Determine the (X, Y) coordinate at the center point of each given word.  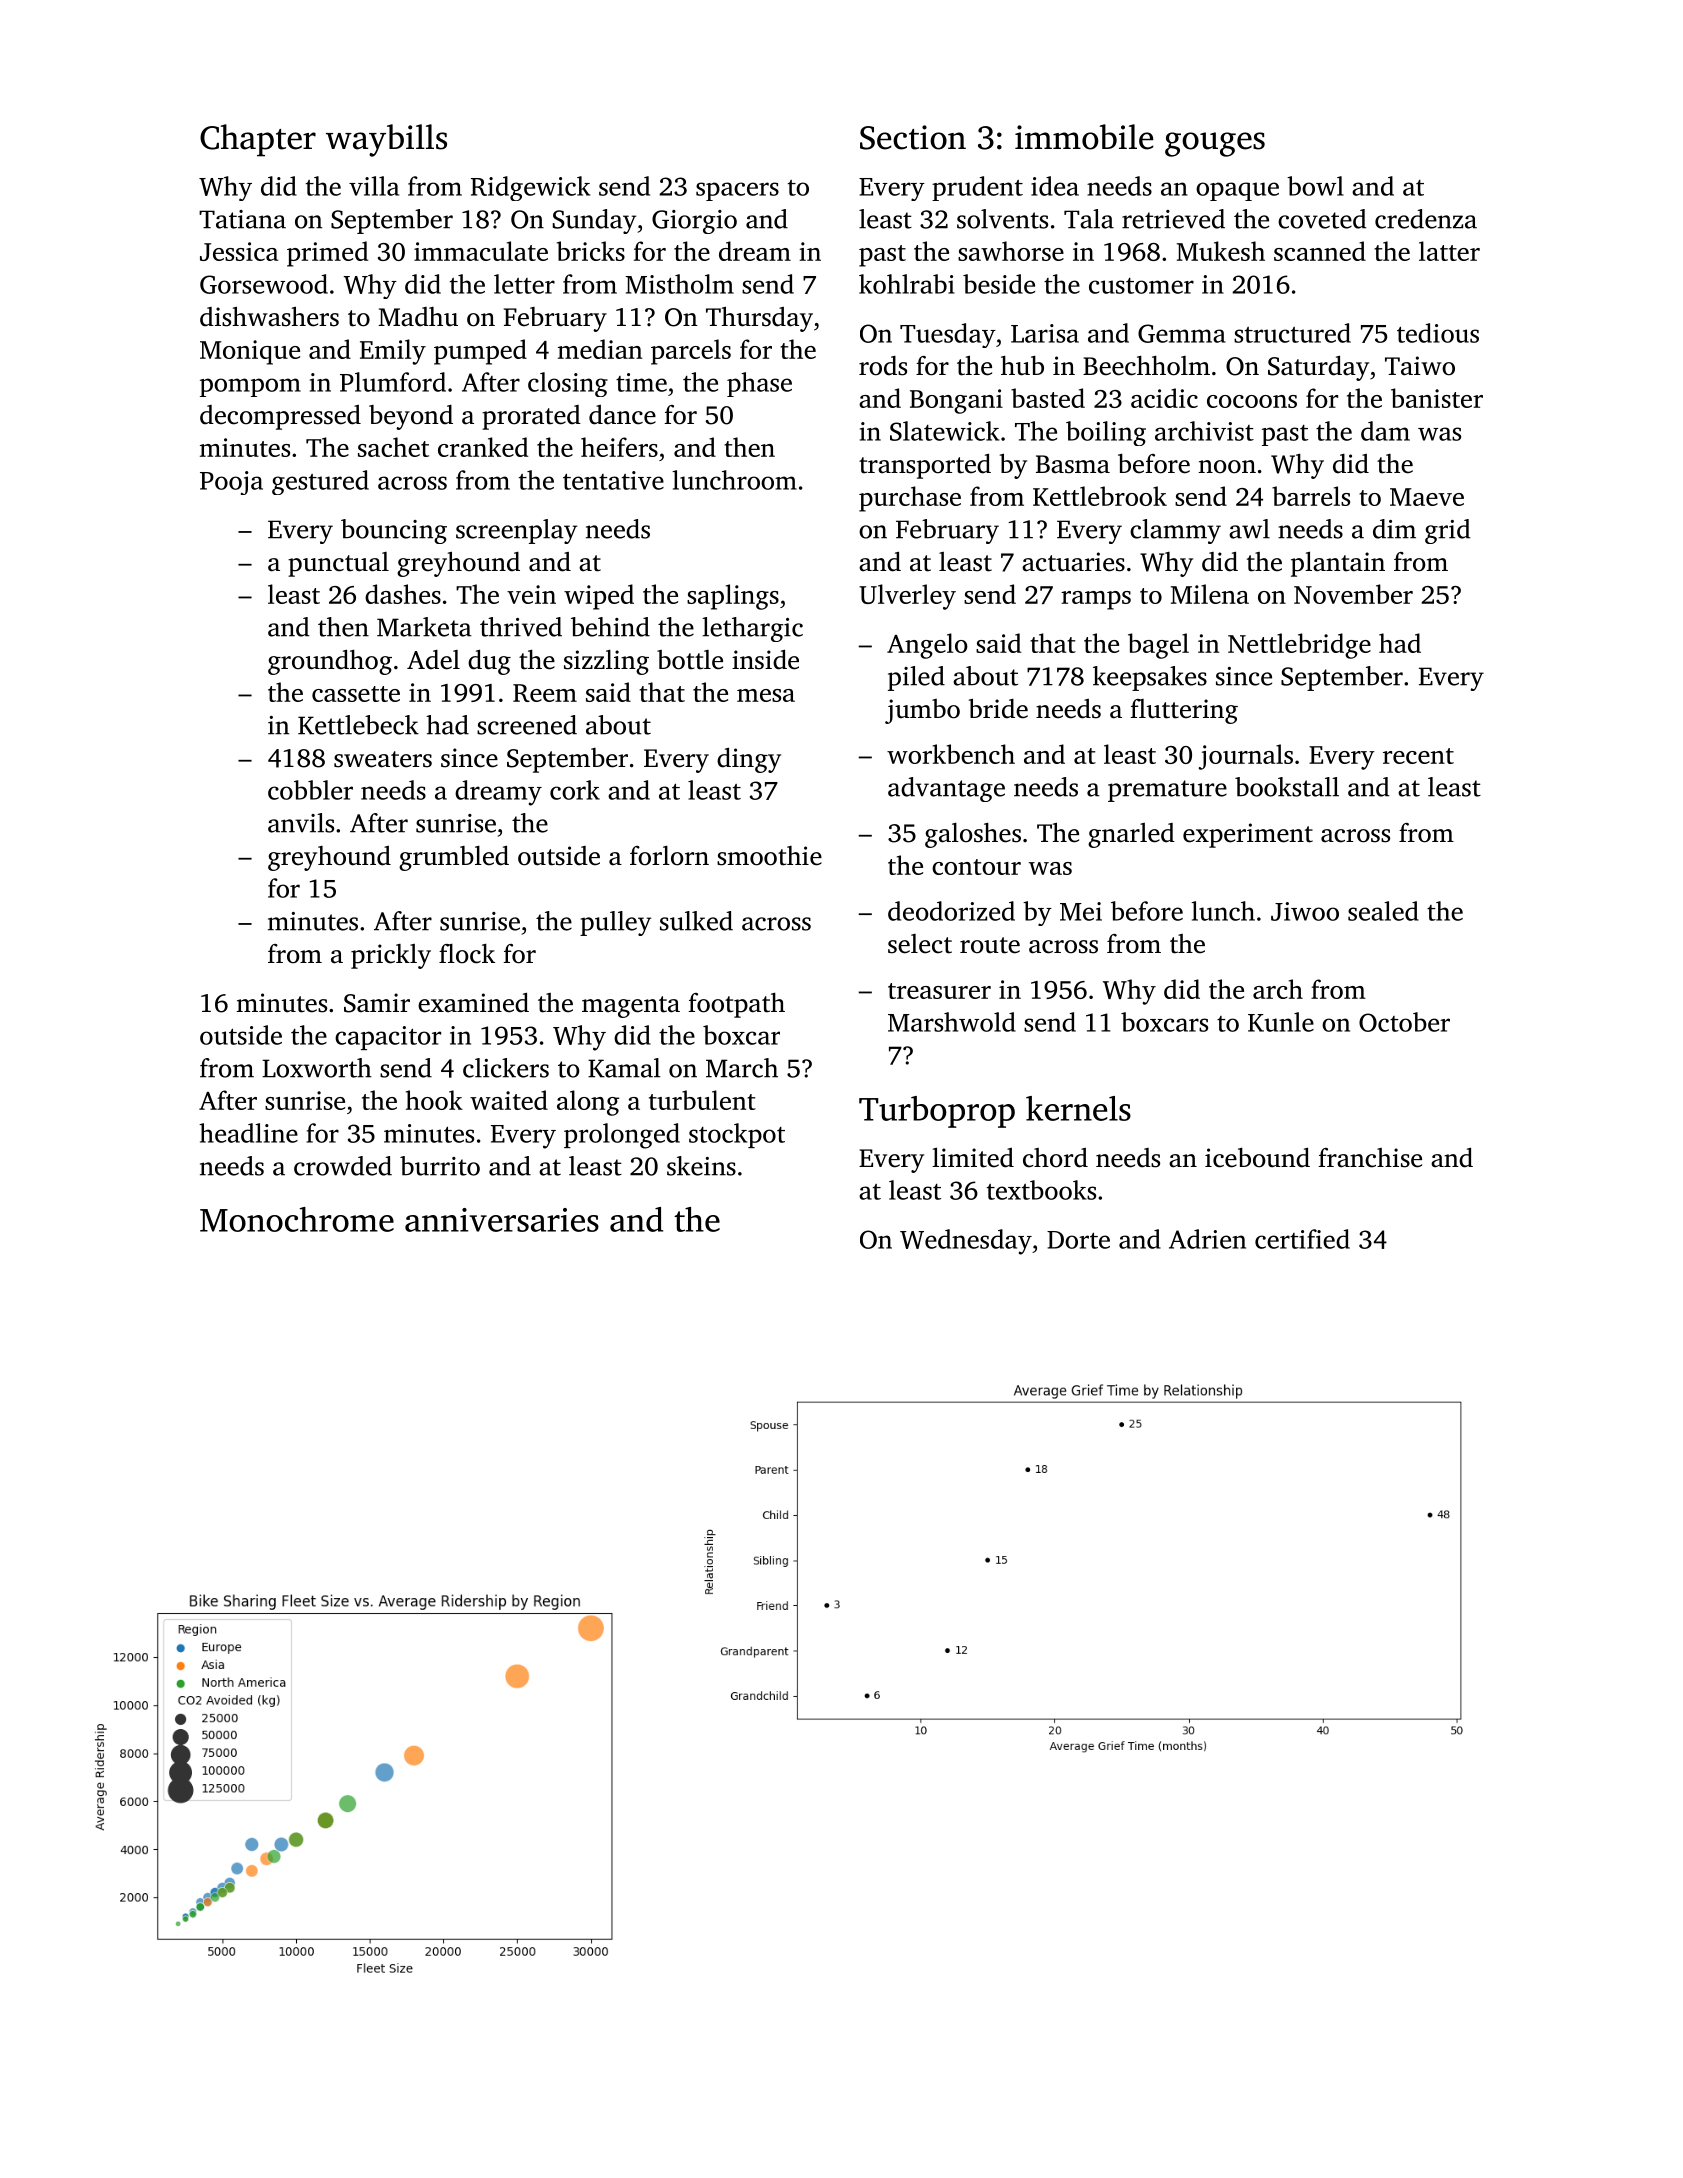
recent (1418, 756)
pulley (615, 923)
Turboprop (937, 1112)
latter (1449, 251)
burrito (440, 1166)
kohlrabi (907, 284)
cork (575, 790)
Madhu (418, 317)
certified (1302, 1239)
